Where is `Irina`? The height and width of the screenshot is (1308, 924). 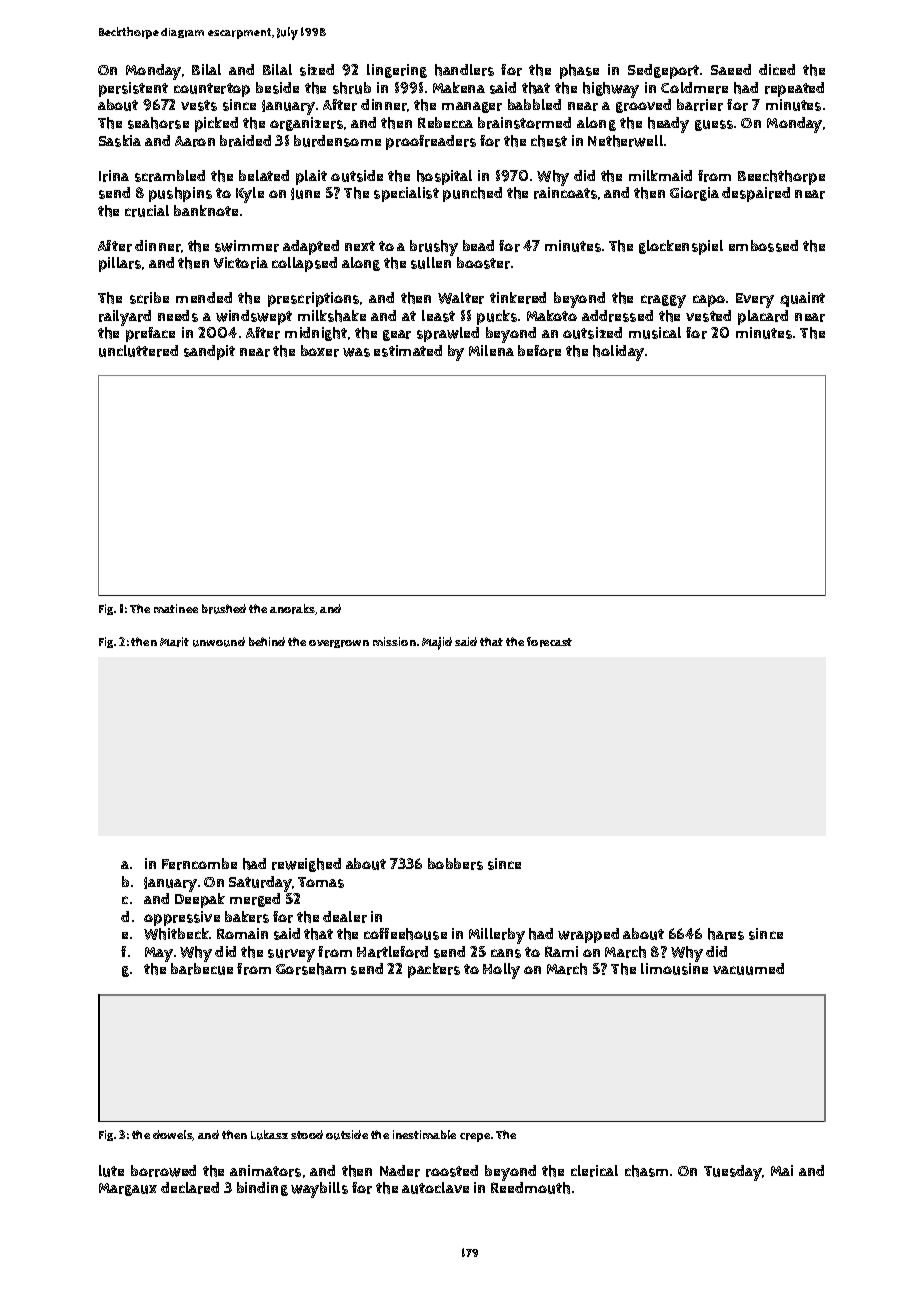
Irina is located at coordinates (114, 176).
